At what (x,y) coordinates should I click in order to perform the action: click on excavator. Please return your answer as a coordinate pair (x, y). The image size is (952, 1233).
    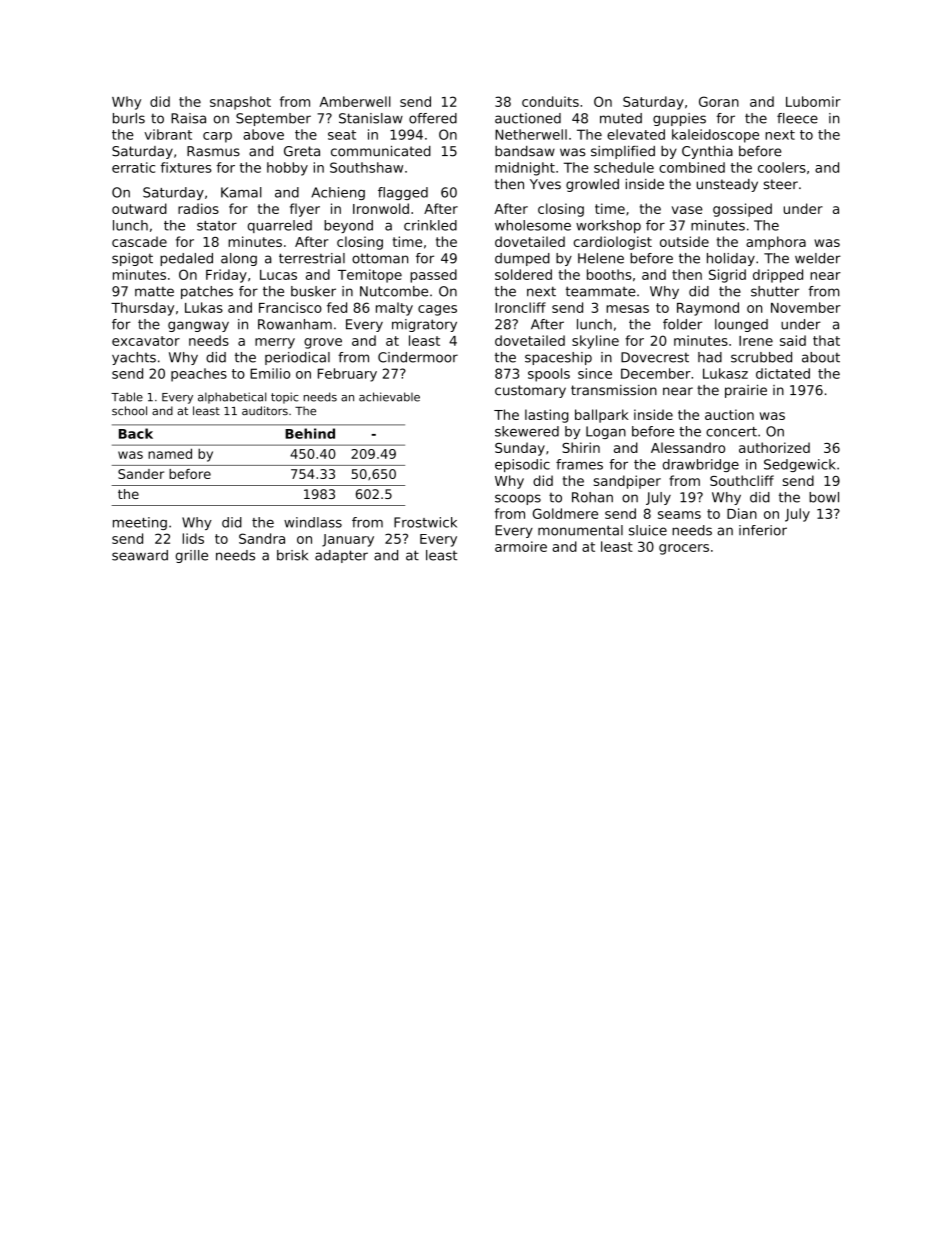
    Looking at the image, I should click on (146, 341).
